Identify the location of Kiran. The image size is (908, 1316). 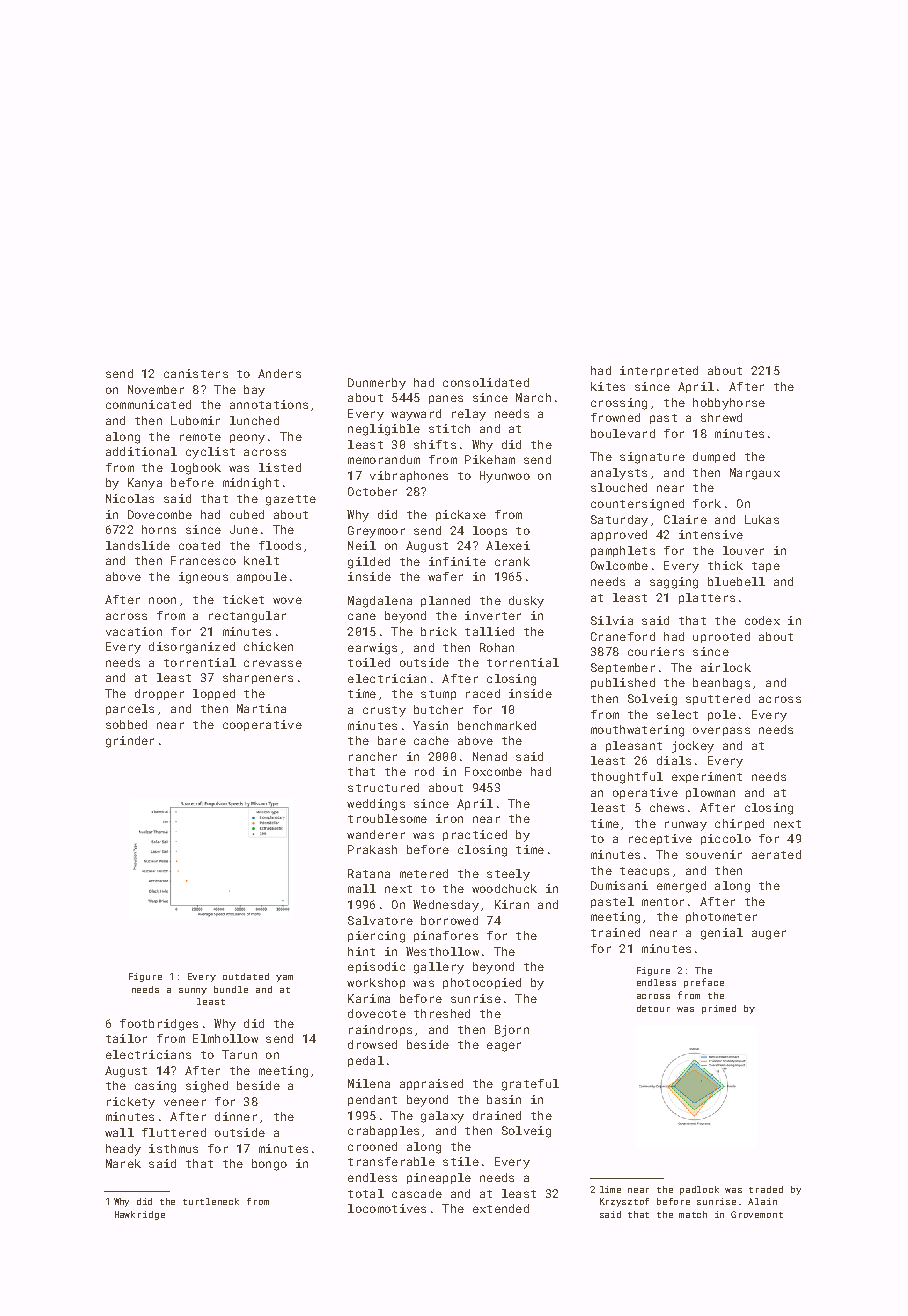
(512, 904).
